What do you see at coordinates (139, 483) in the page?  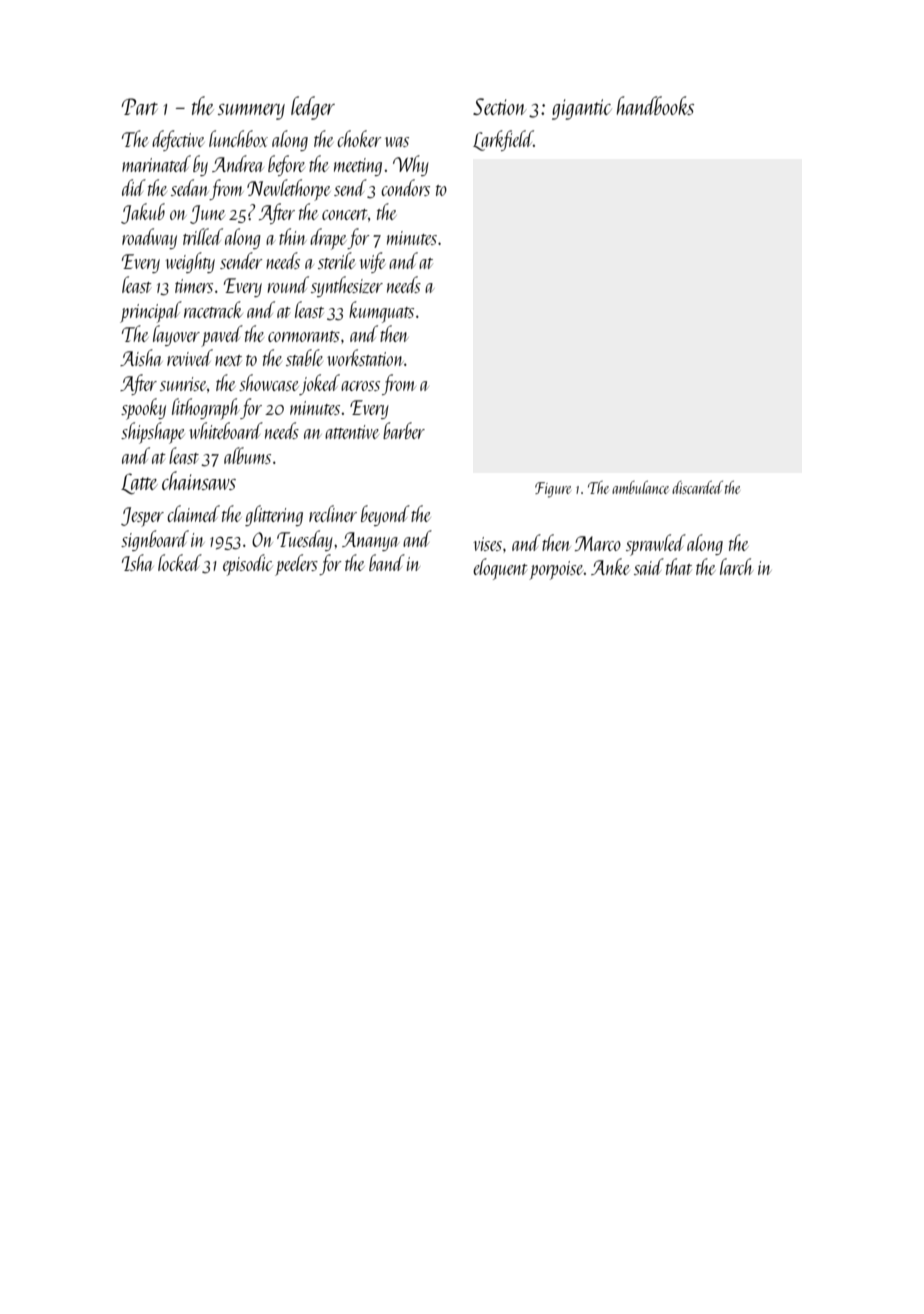 I see `Latte` at bounding box center [139, 483].
